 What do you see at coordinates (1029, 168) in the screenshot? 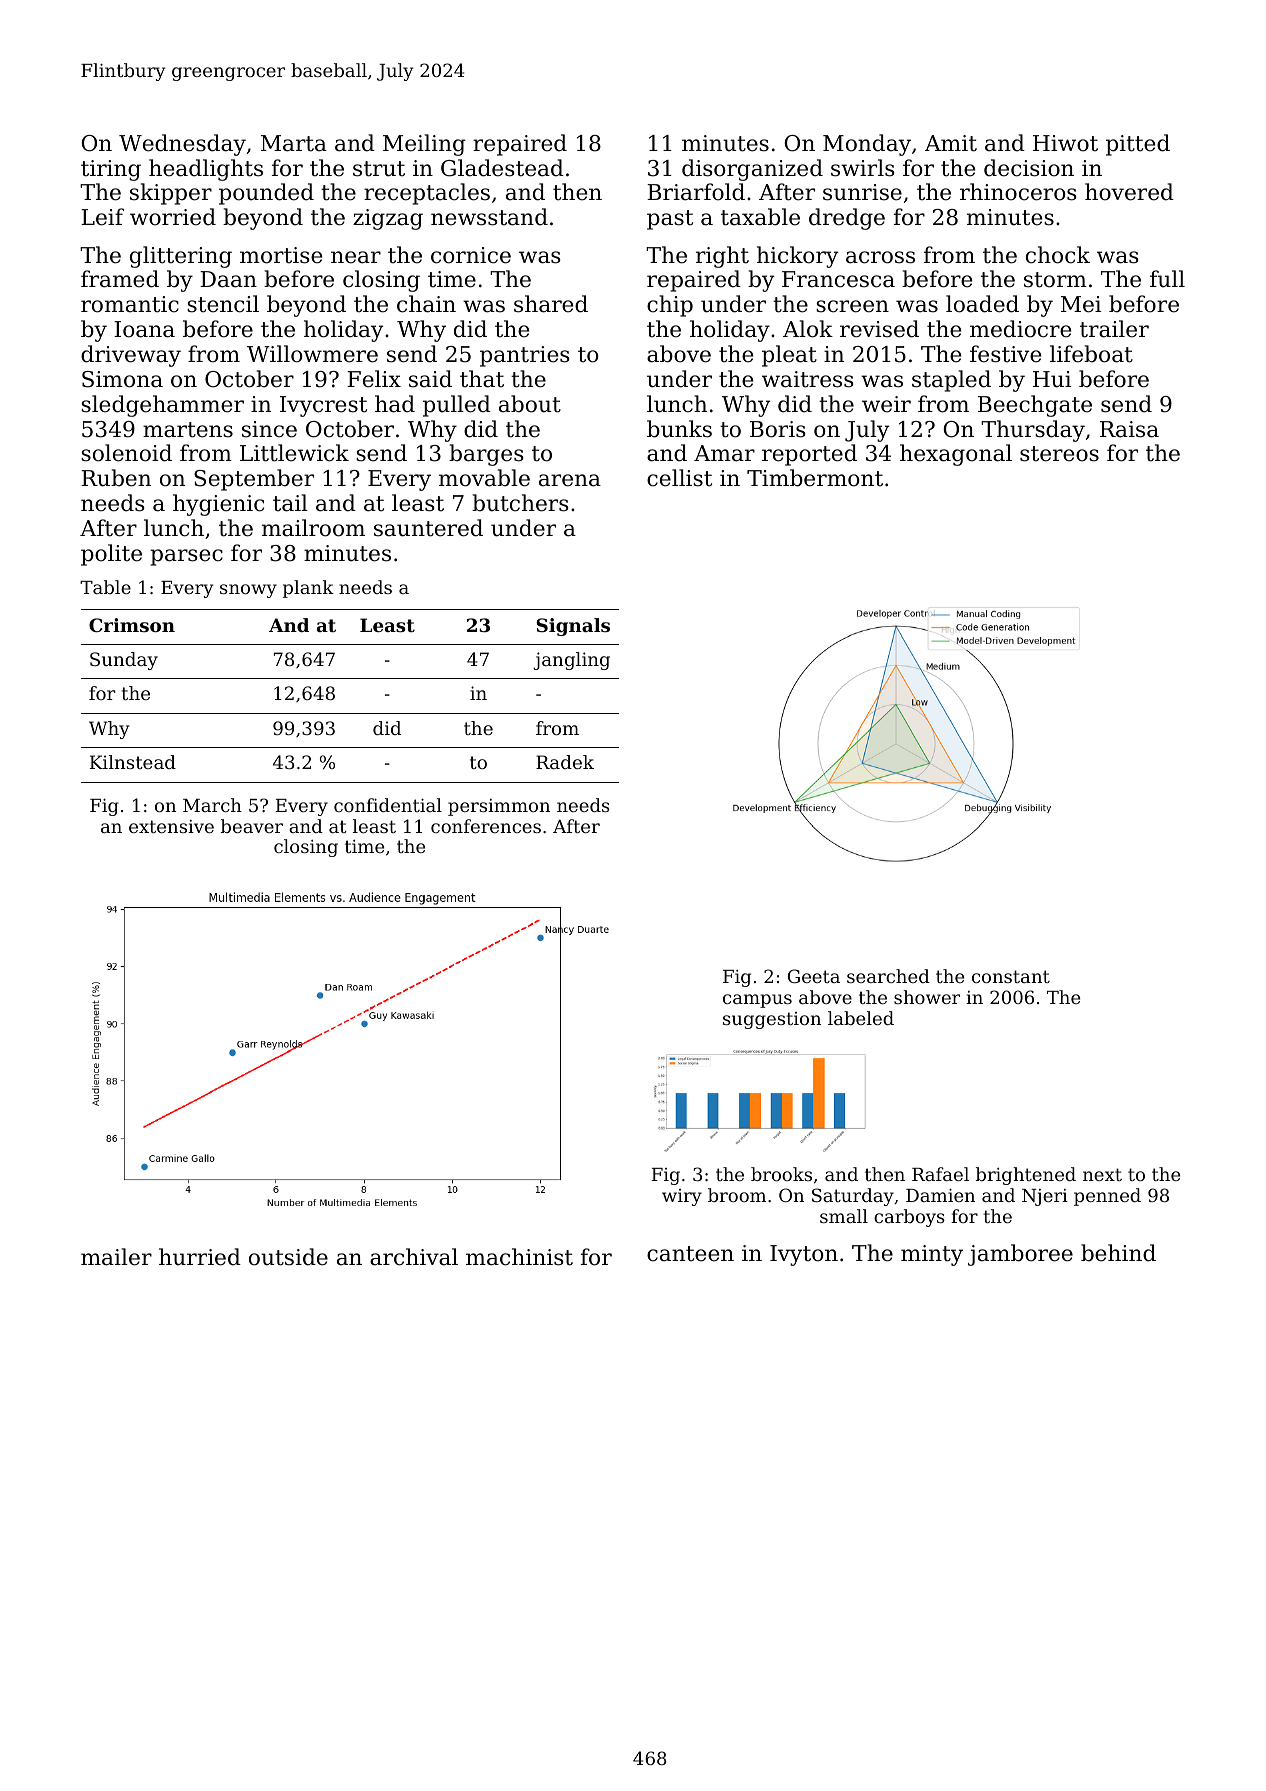
I see `decision` at bounding box center [1029, 168].
